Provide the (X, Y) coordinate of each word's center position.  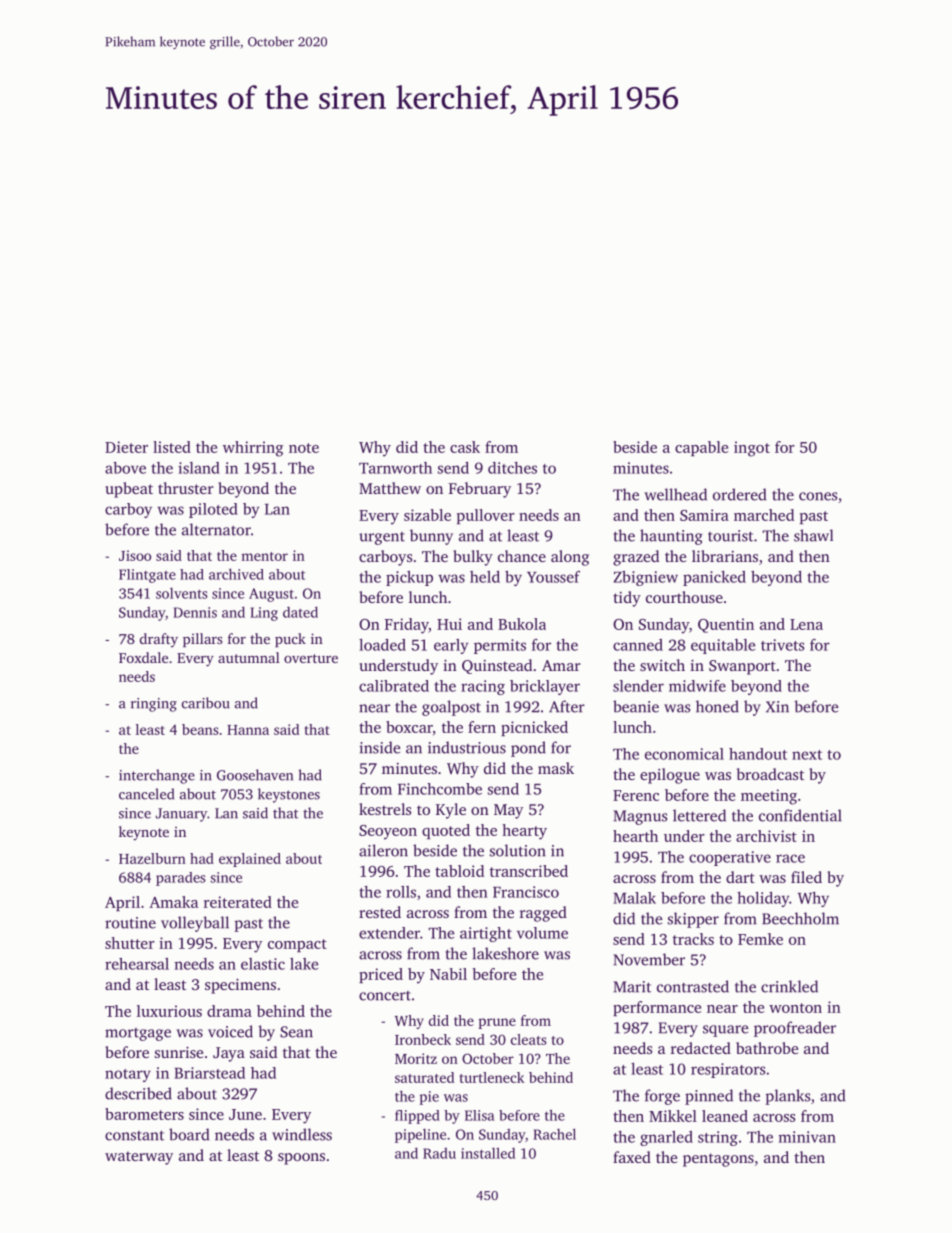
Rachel (554, 1134)
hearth (635, 836)
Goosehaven (255, 775)
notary (128, 1075)
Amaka (173, 902)
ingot (752, 449)
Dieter (126, 447)
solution (518, 850)
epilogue (670, 776)
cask (465, 447)
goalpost (451, 708)
